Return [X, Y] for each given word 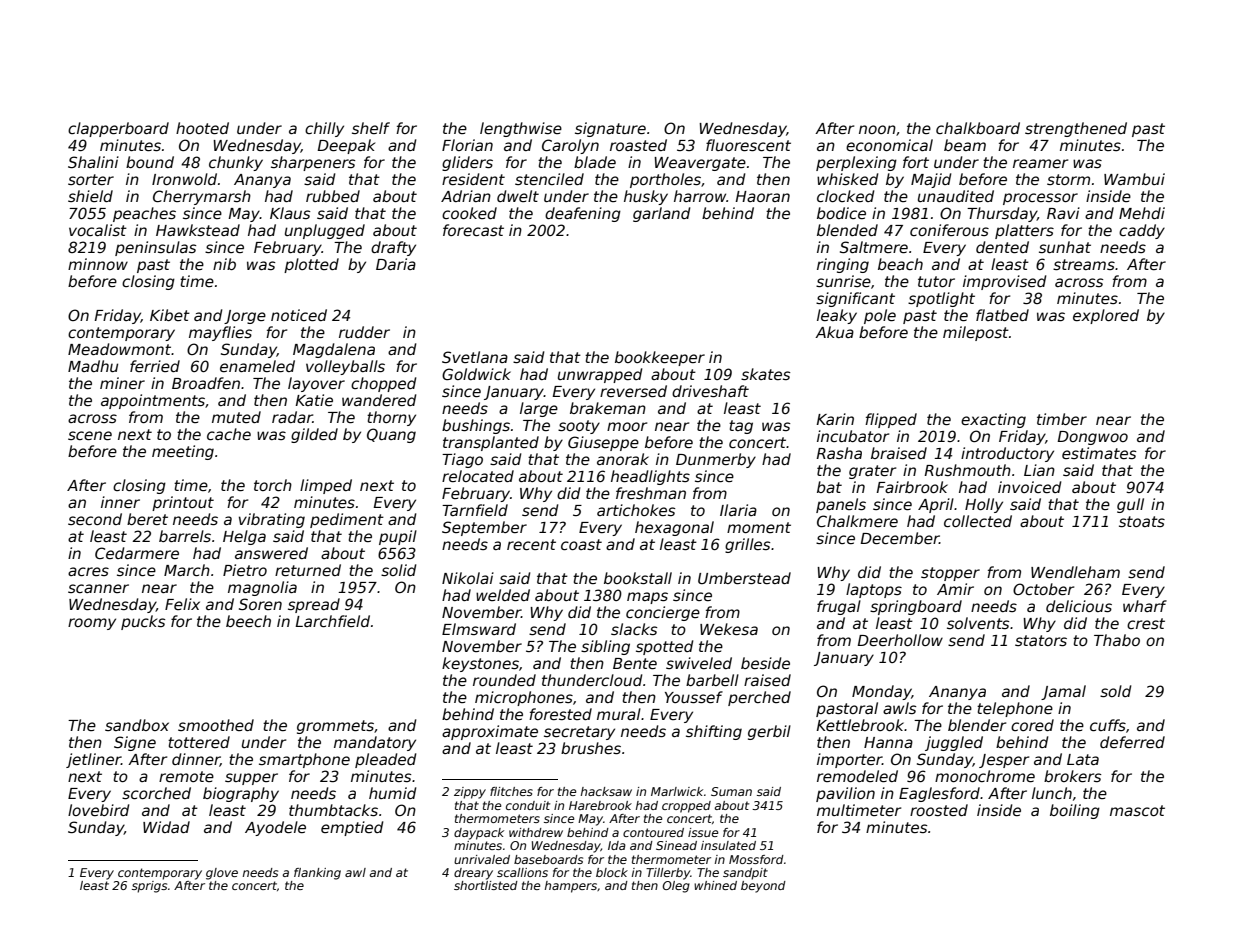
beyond [763, 887]
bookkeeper [660, 358]
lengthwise [521, 129]
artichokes [636, 510]
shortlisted [486, 885]
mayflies [220, 333]
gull [1130, 505]
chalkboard [978, 128]
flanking [317, 874]
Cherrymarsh [202, 197]
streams [1084, 264]
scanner [98, 588]
